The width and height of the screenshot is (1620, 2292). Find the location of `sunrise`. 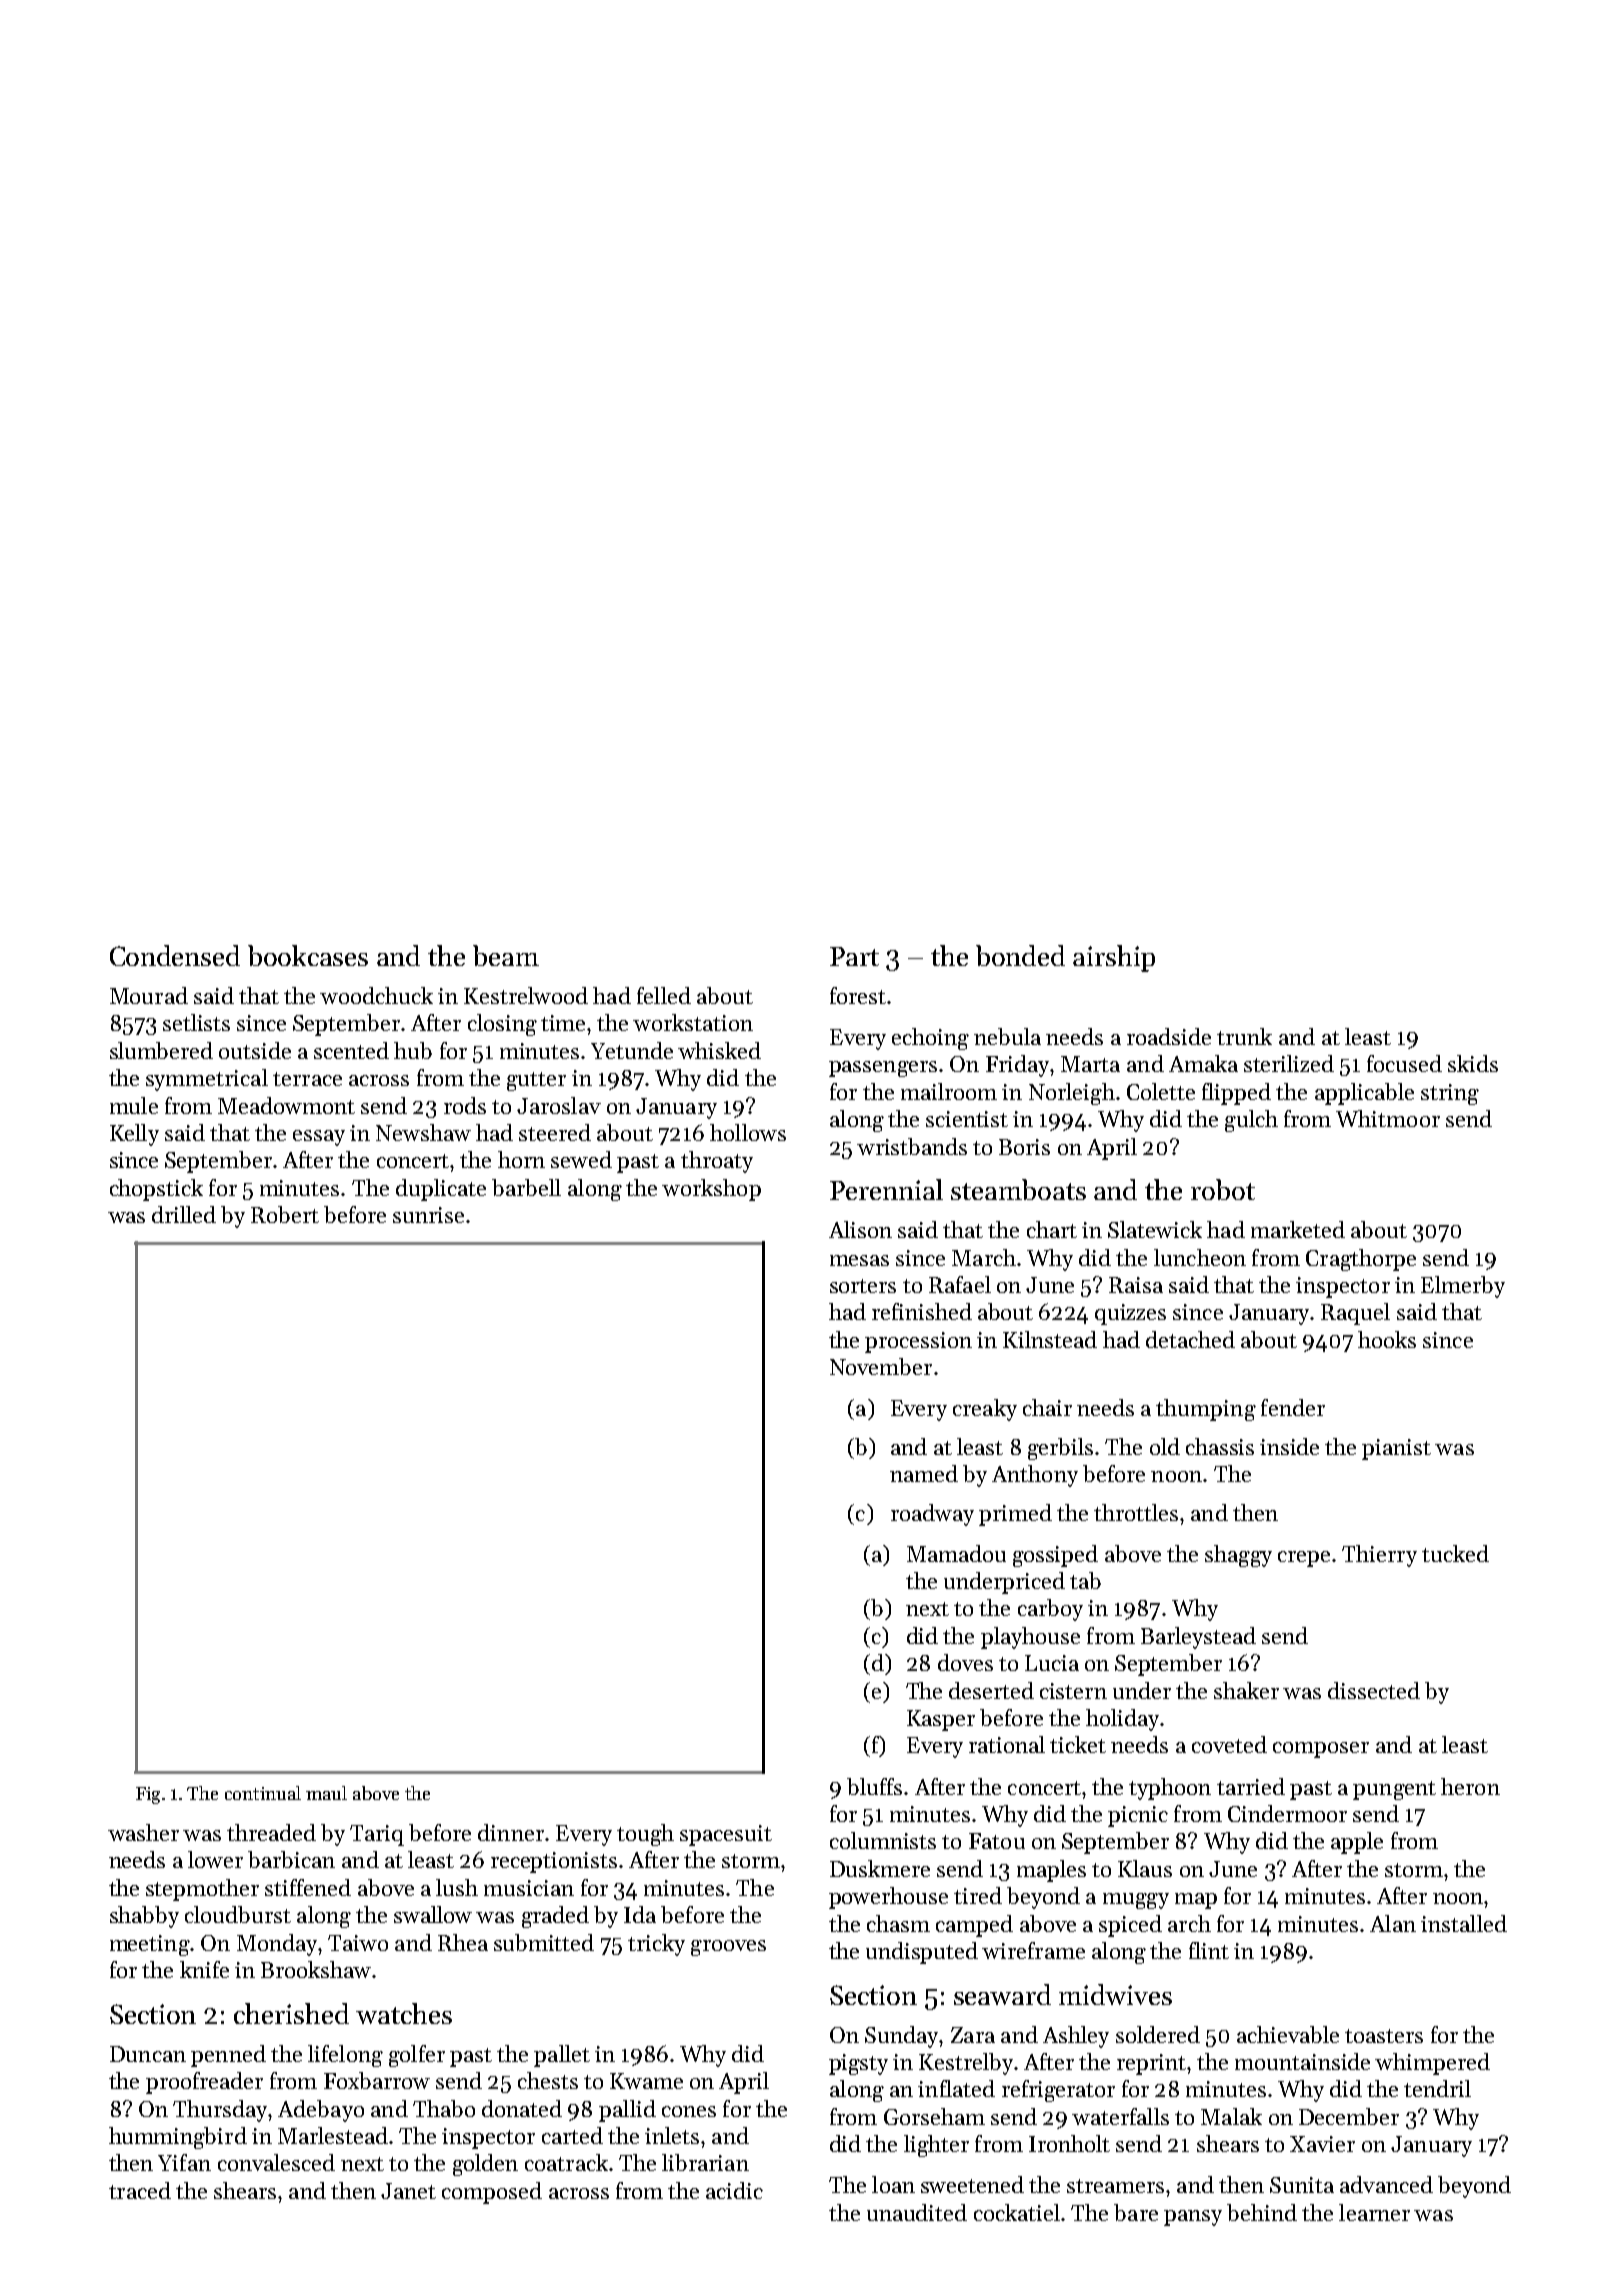

sunrise is located at coordinates (428, 1215).
